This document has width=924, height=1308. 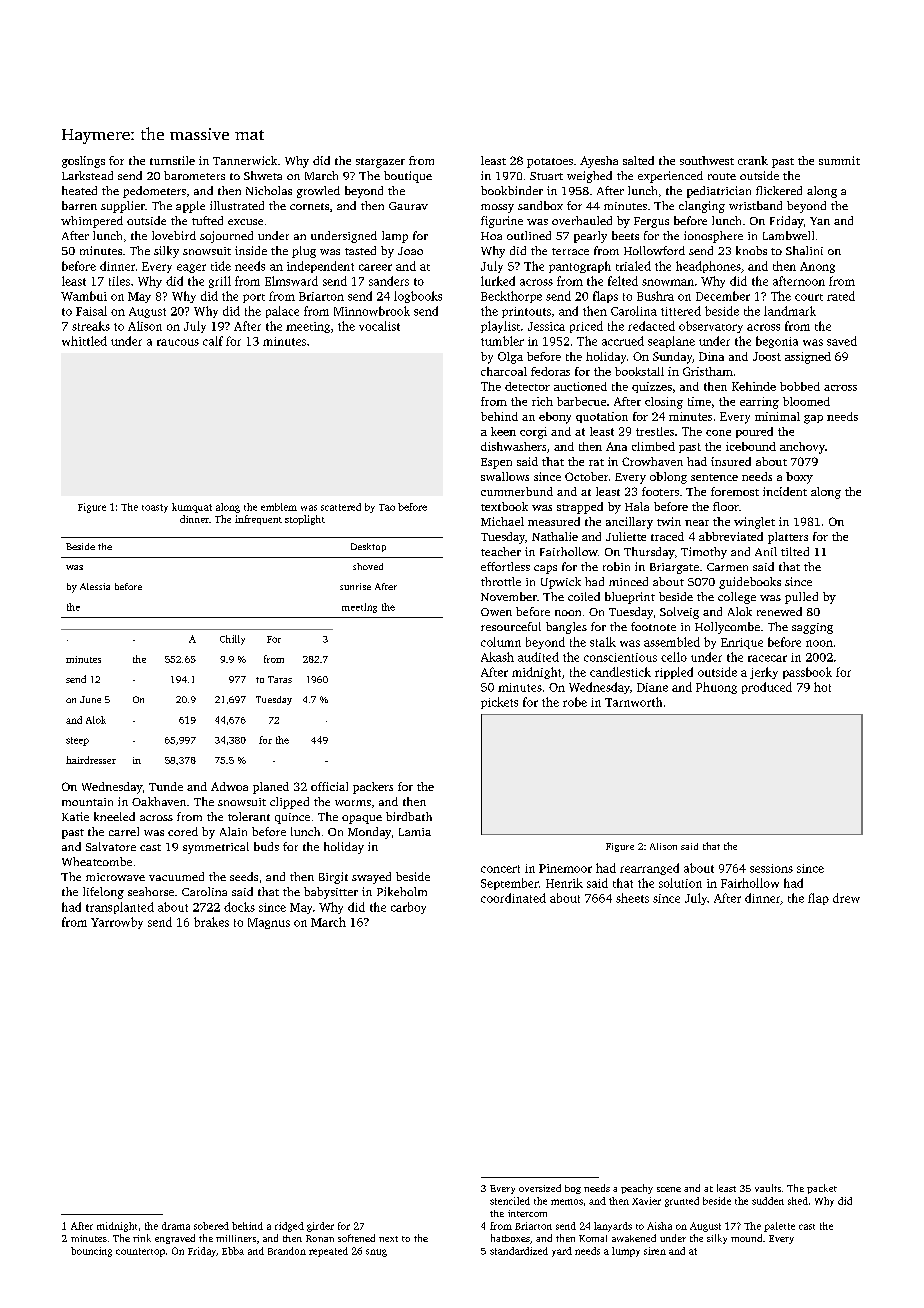 I want to click on toasty, so click(x=155, y=508).
